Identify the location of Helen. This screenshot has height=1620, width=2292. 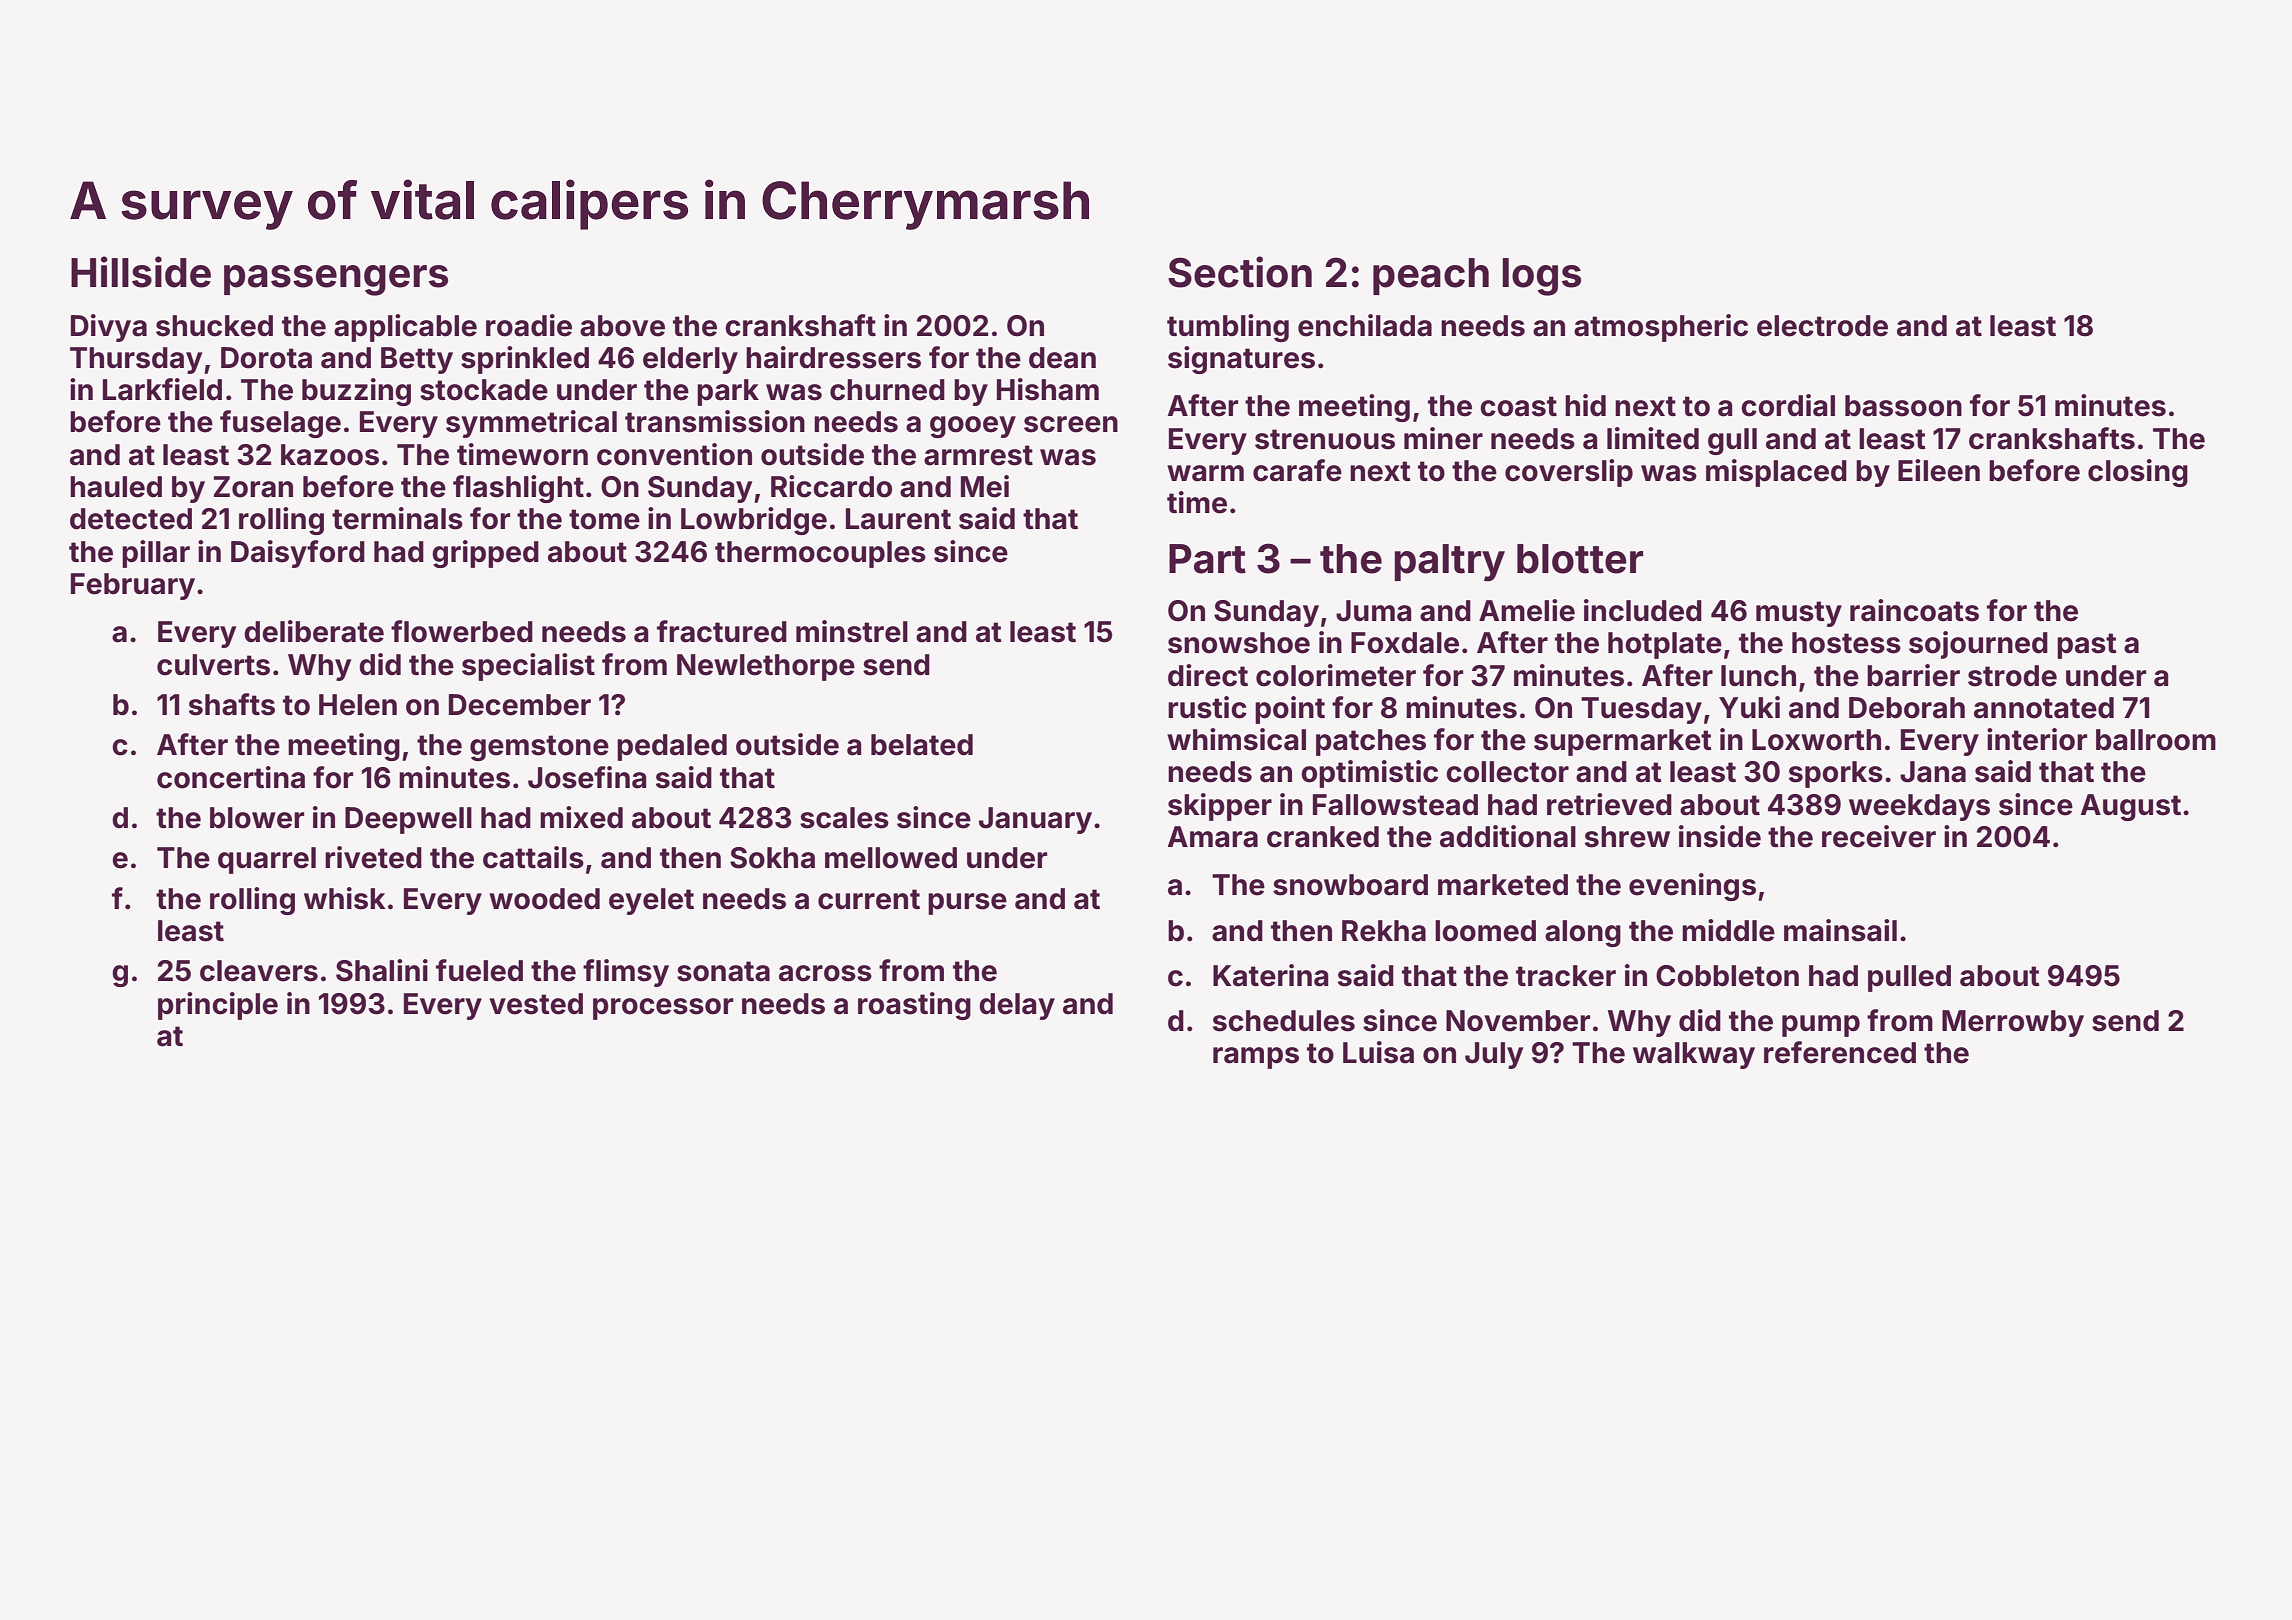
(358, 705).
